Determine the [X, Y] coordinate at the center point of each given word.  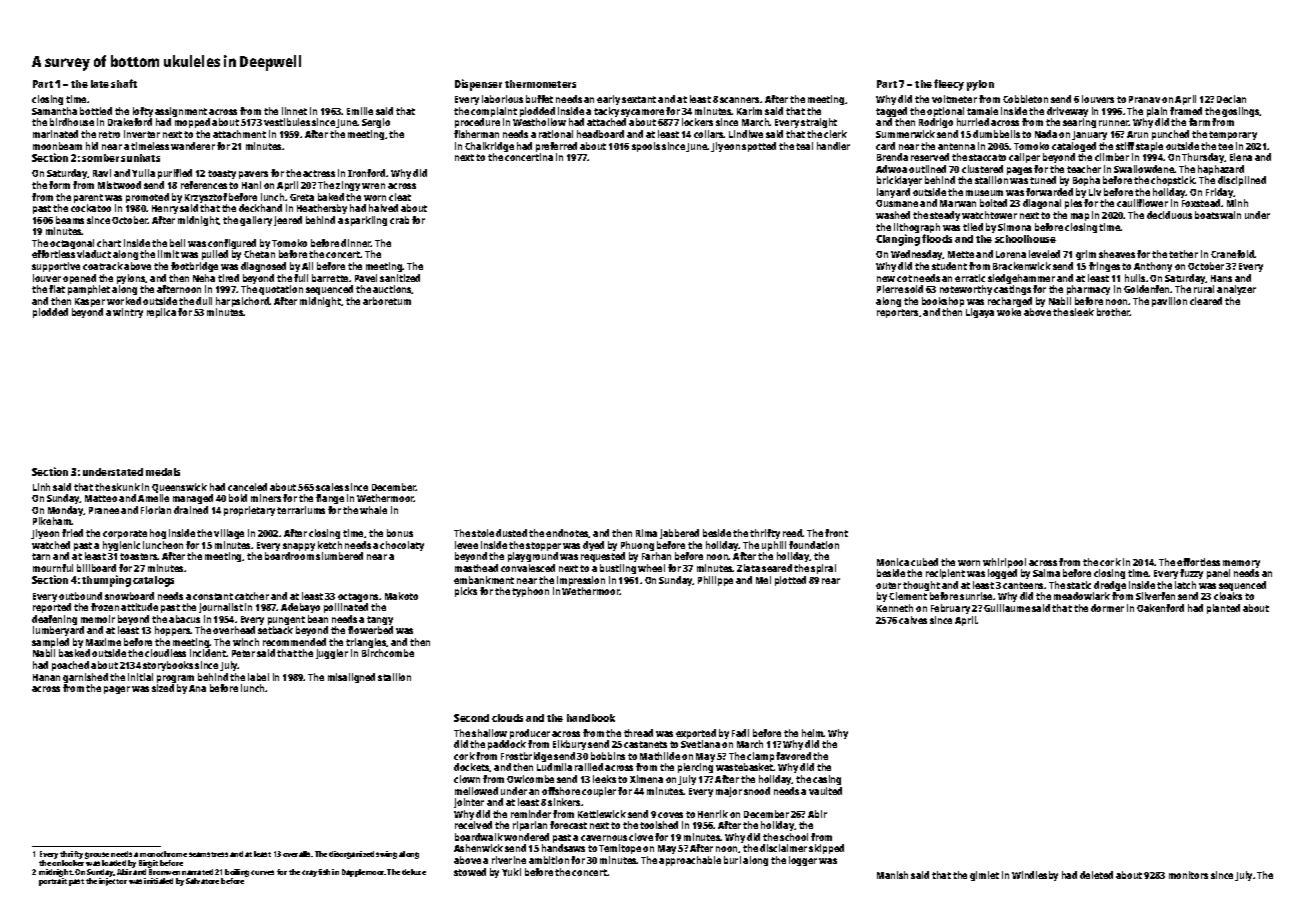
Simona [1014, 227]
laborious [502, 99]
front [836, 533]
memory [1241, 564]
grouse [97, 855]
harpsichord [243, 302]
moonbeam [57, 146]
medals [163, 472]
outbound [80, 596]
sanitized [400, 278]
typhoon [530, 592]
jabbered [679, 534]
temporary [1233, 135]
